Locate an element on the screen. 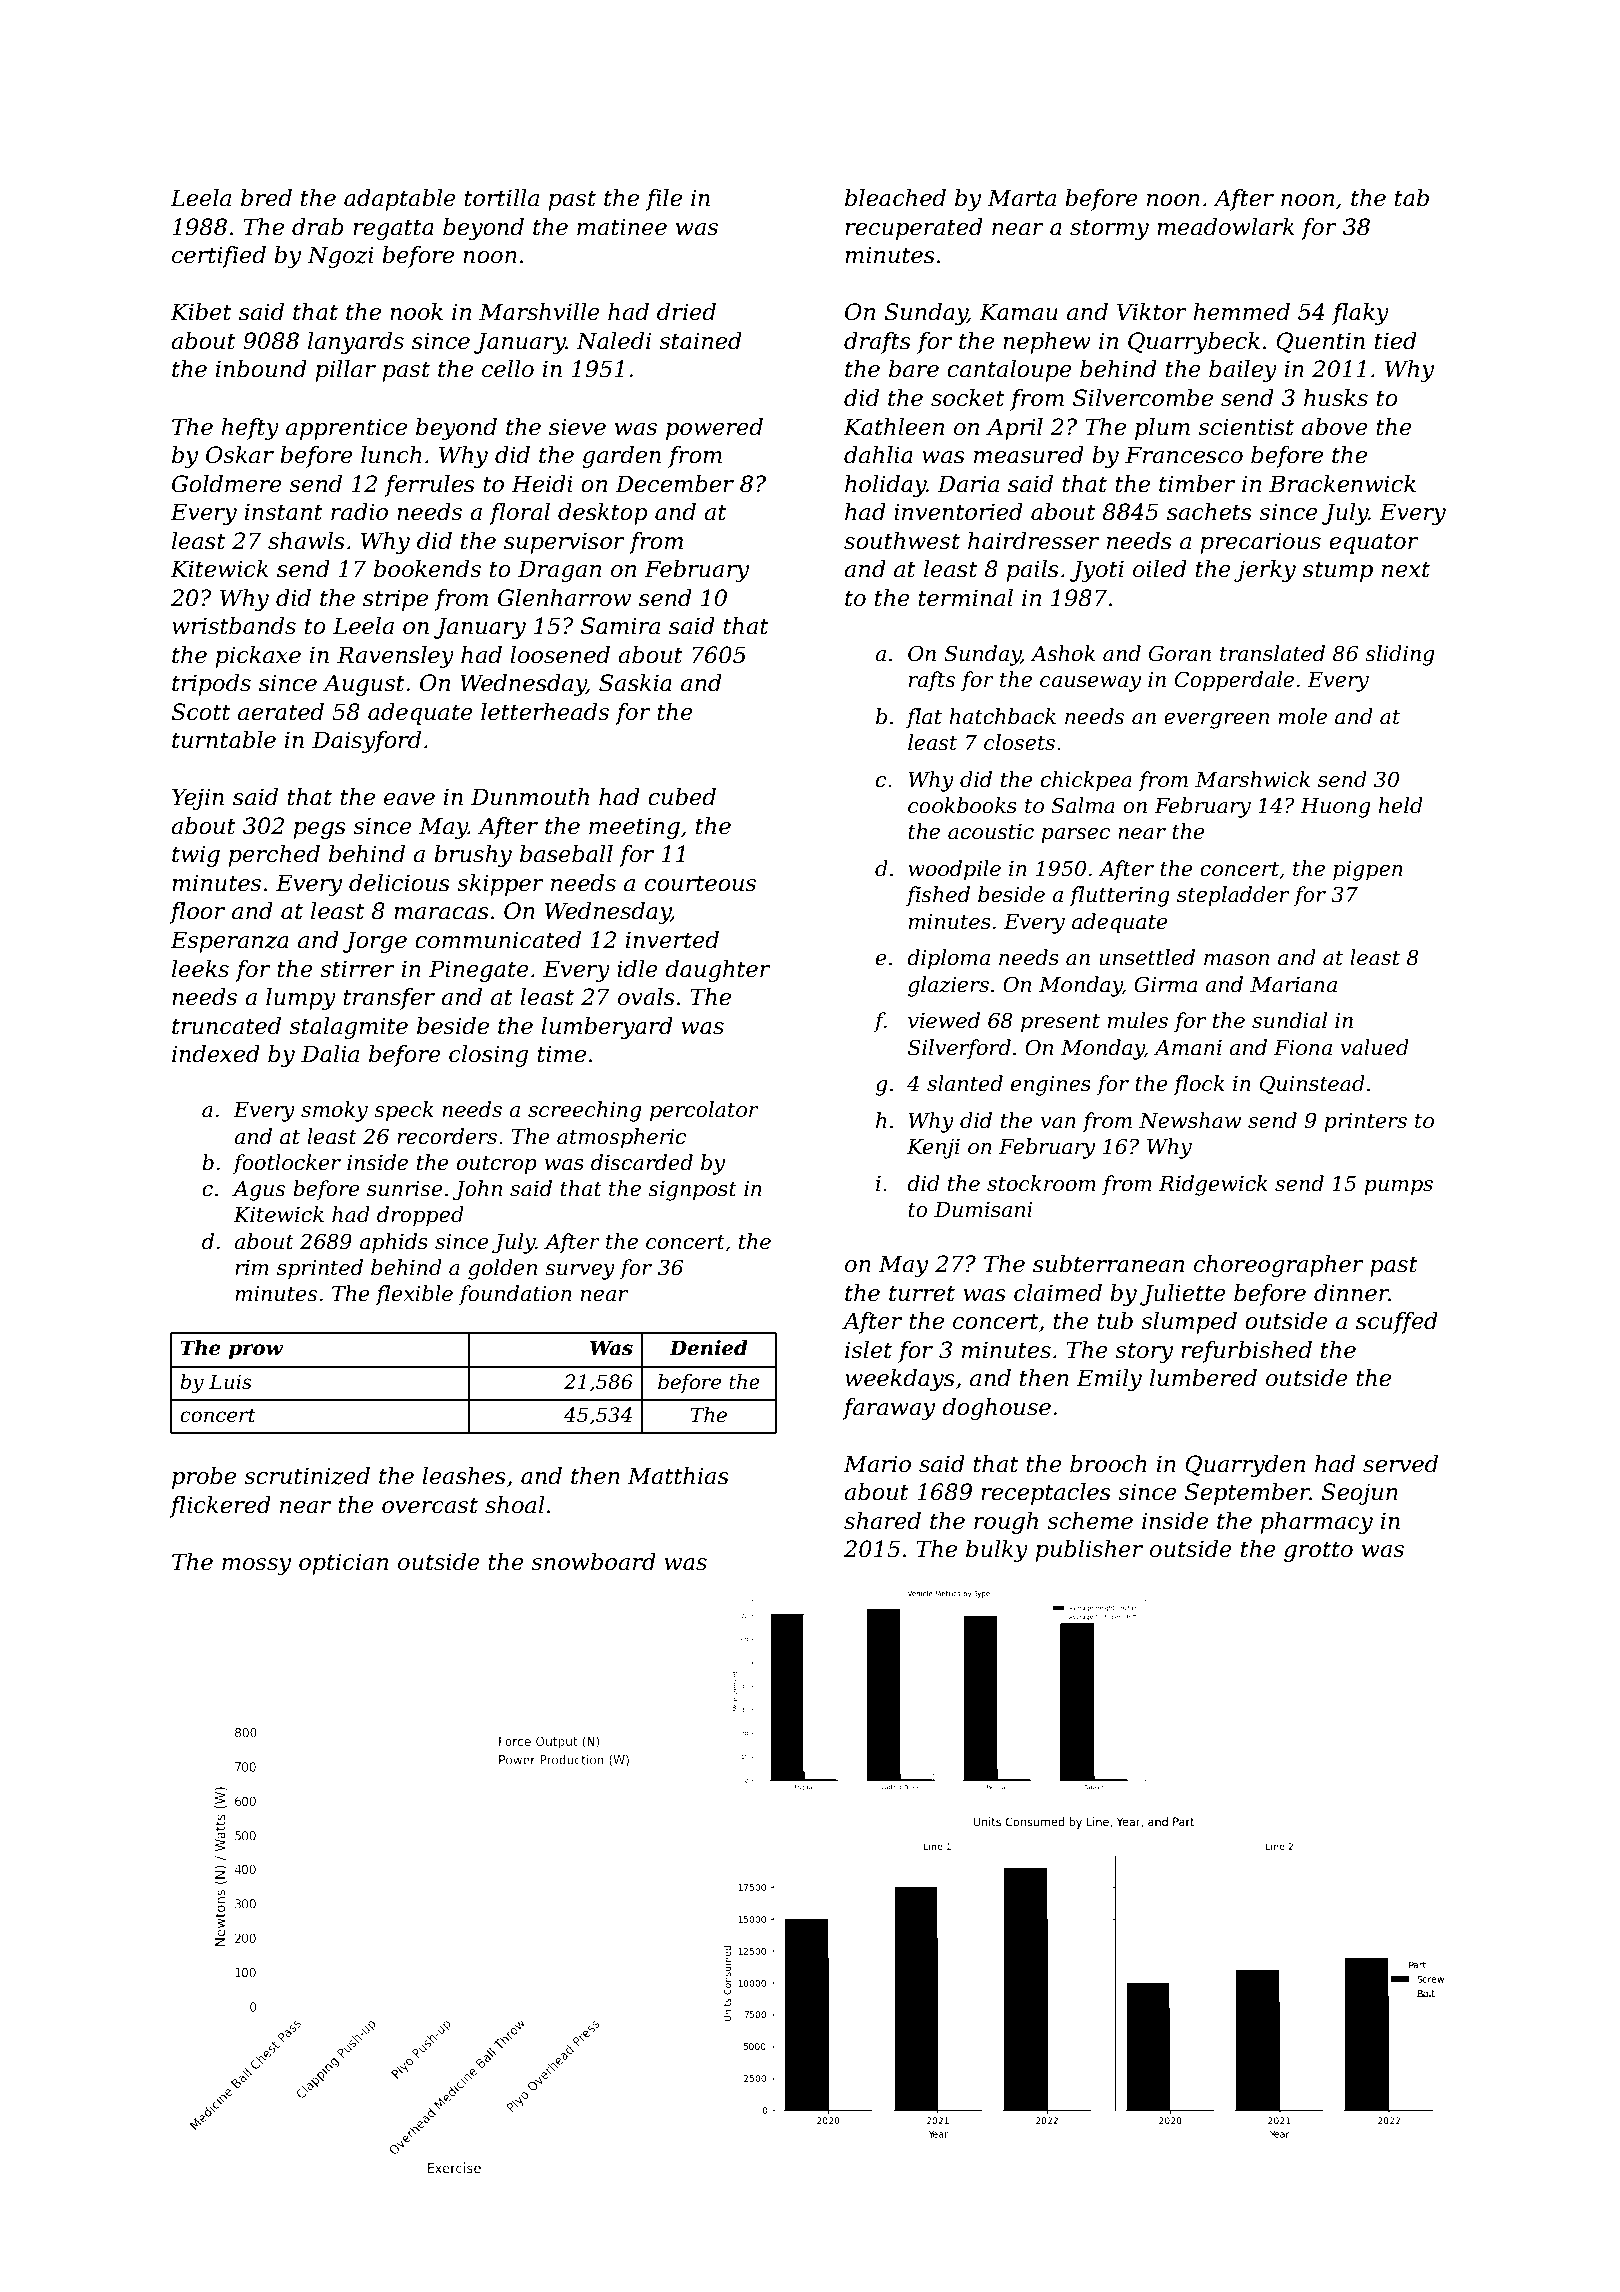 The width and height of the screenshot is (1620, 2292). certified is located at coordinates (219, 257).
